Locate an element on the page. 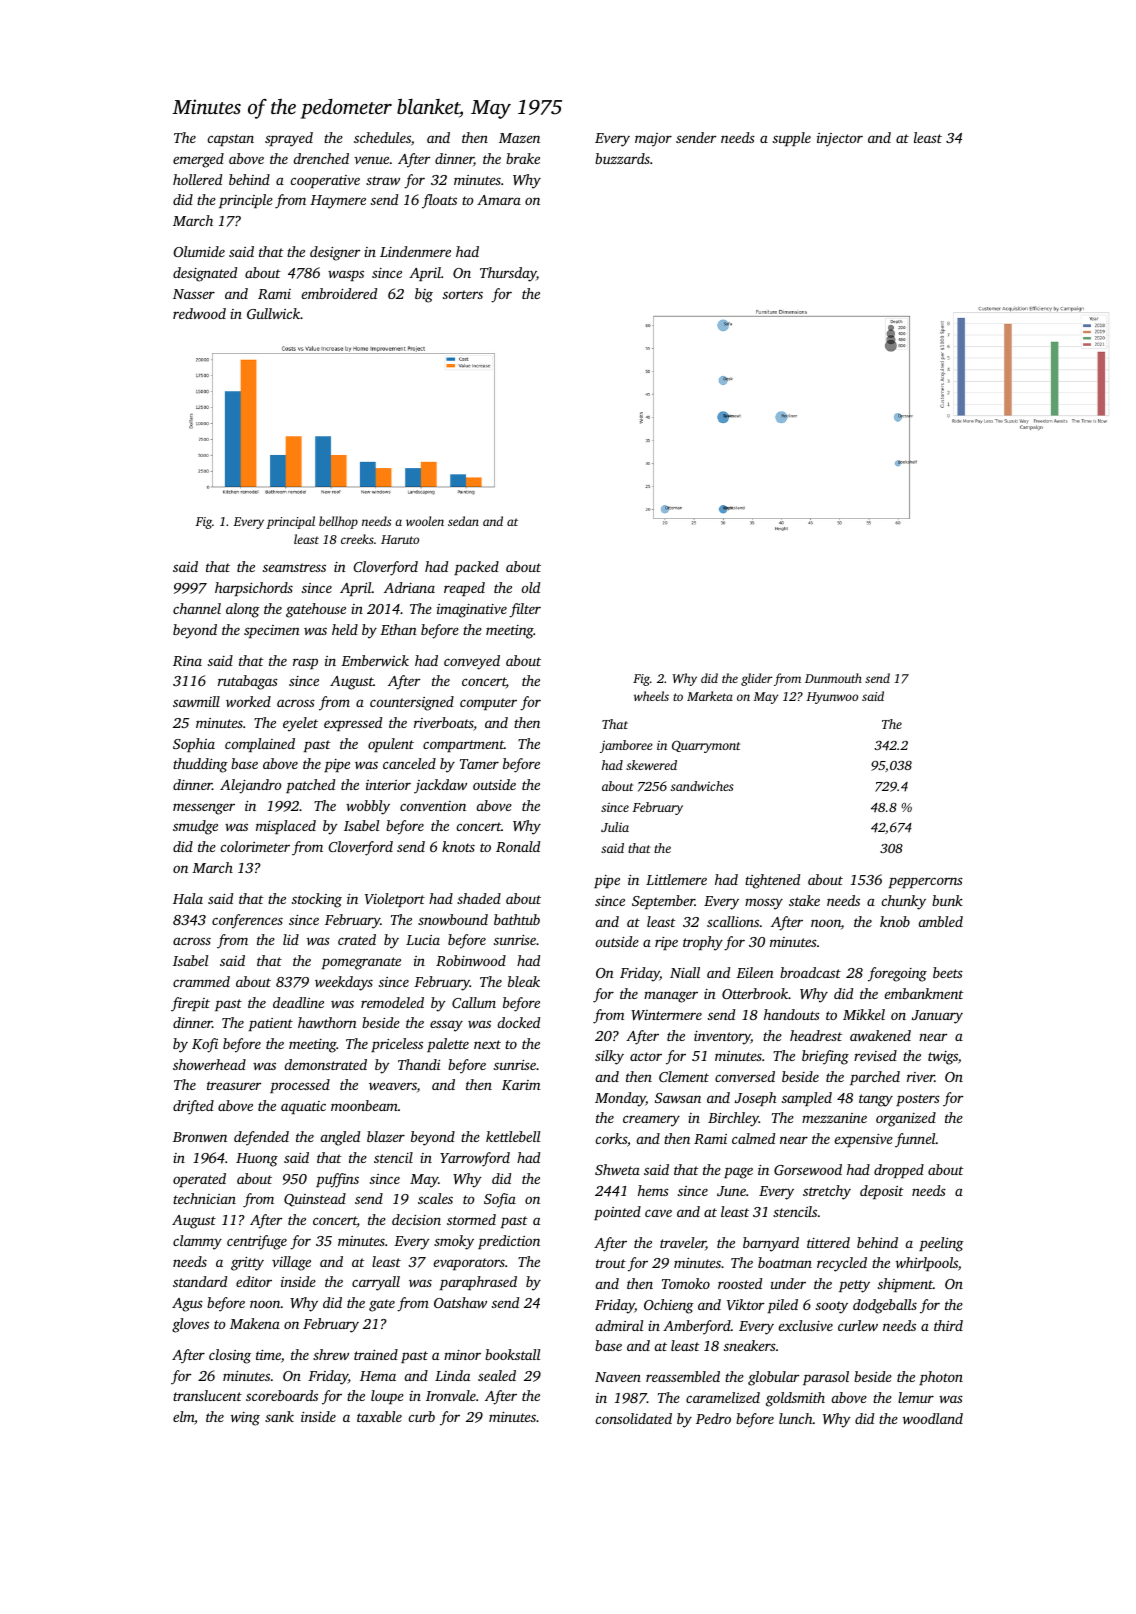 This document has height=1614, width=1136. sank is located at coordinates (279, 1416).
